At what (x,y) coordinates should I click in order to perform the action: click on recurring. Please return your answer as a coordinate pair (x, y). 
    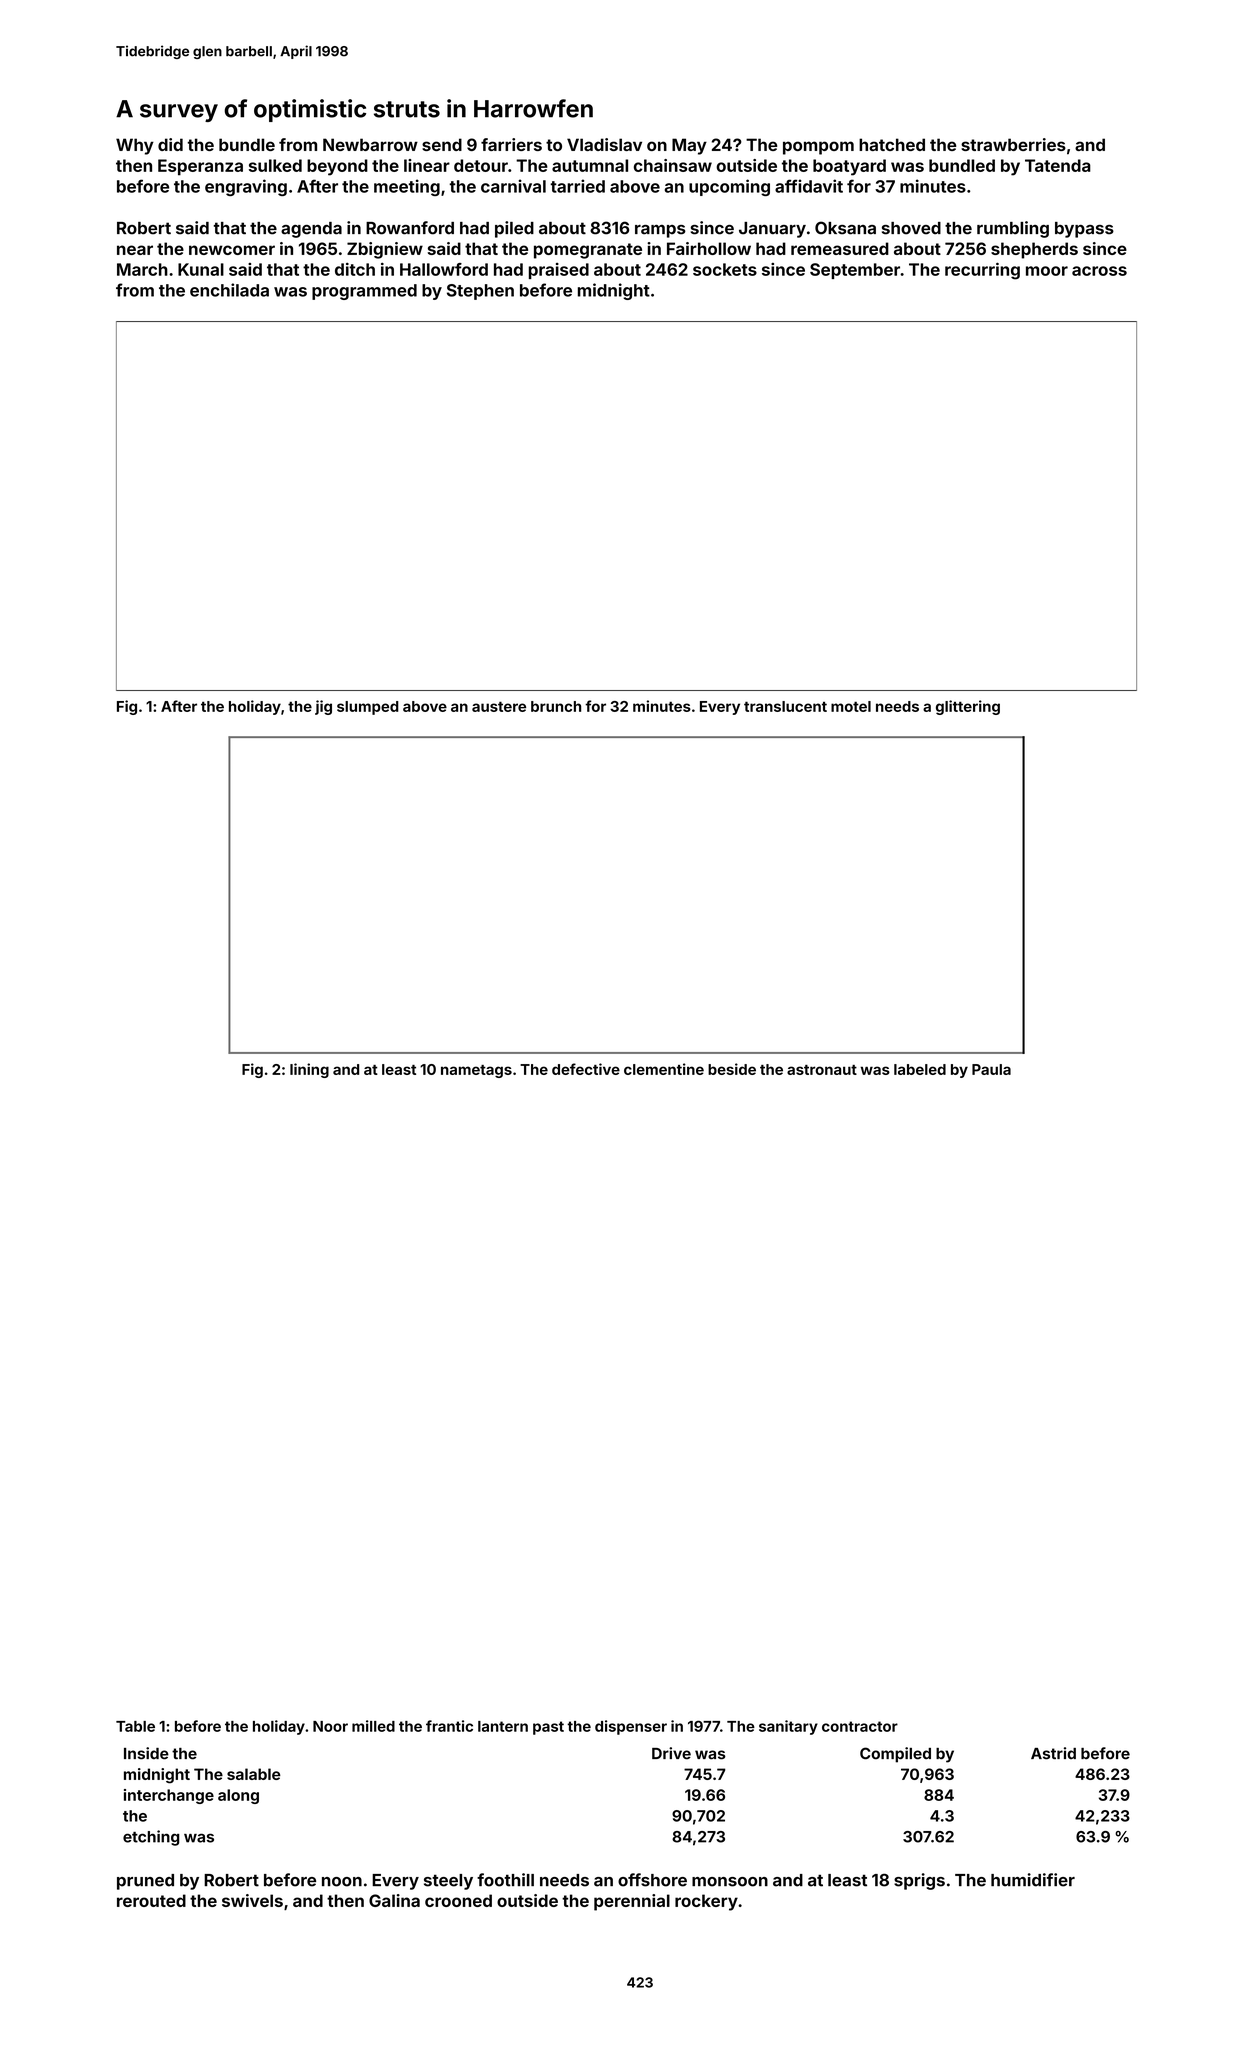
    Looking at the image, I should click on (982, 271).
